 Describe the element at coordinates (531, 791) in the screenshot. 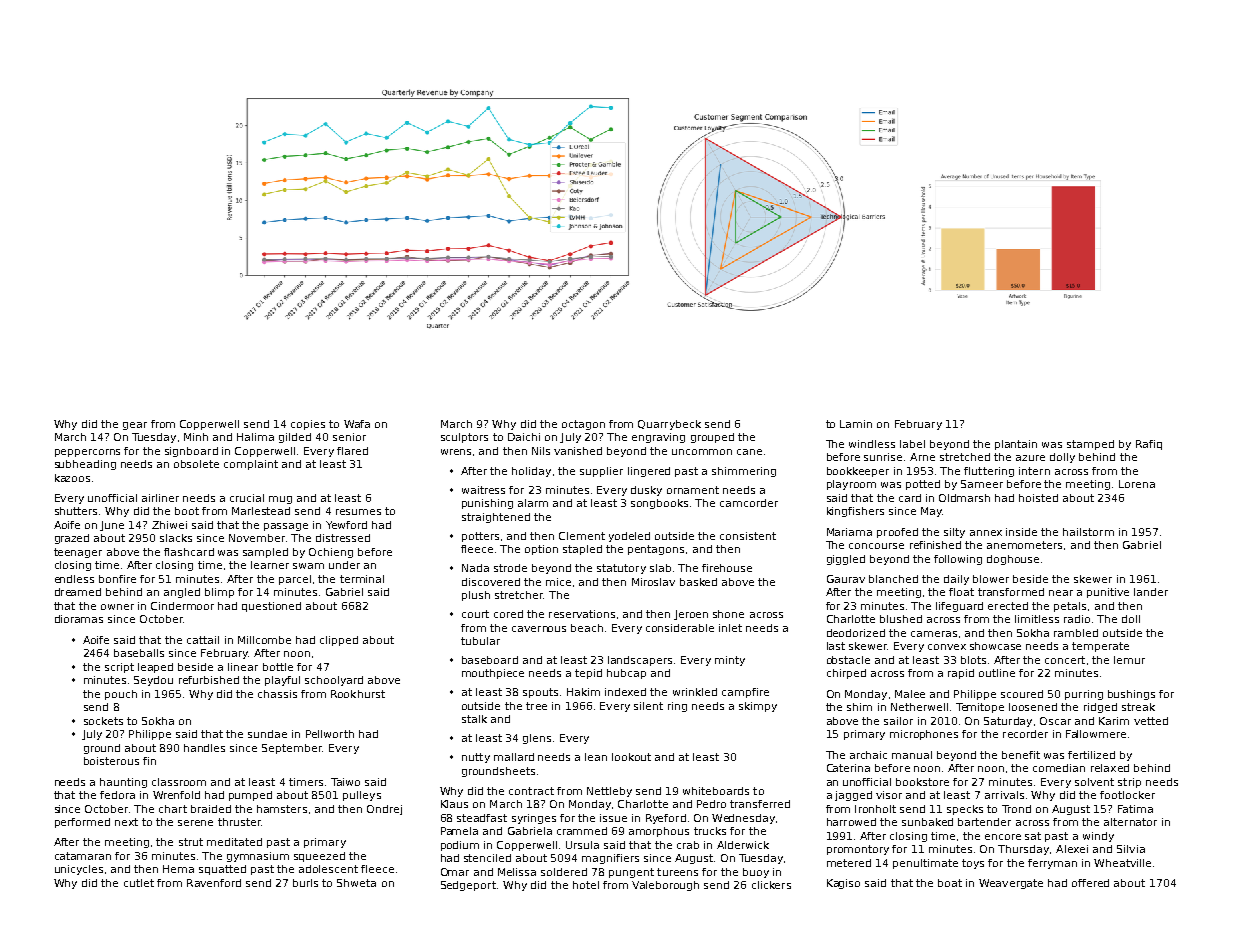

I see `contract` at that location.
